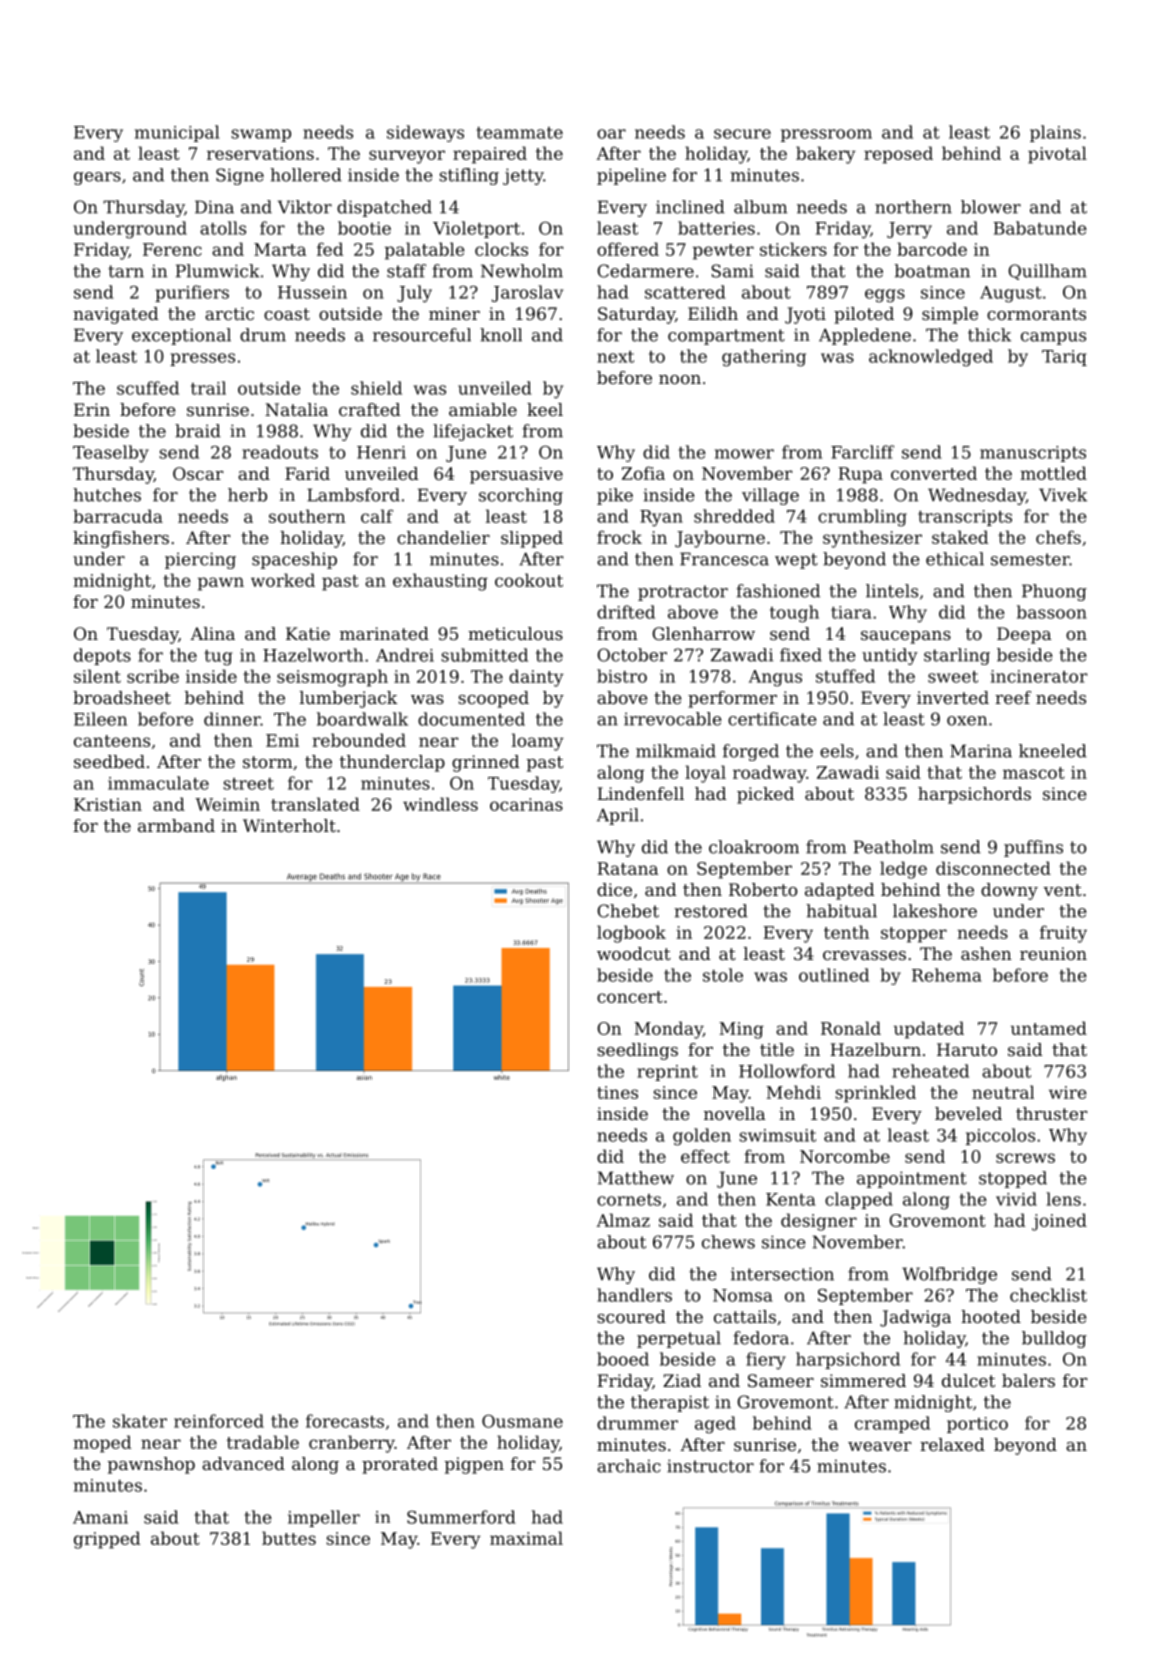  What do you see at coordinates (219, 1421) in the screenshot?
I see `reinforced` at bounding box center [219, 1421].
